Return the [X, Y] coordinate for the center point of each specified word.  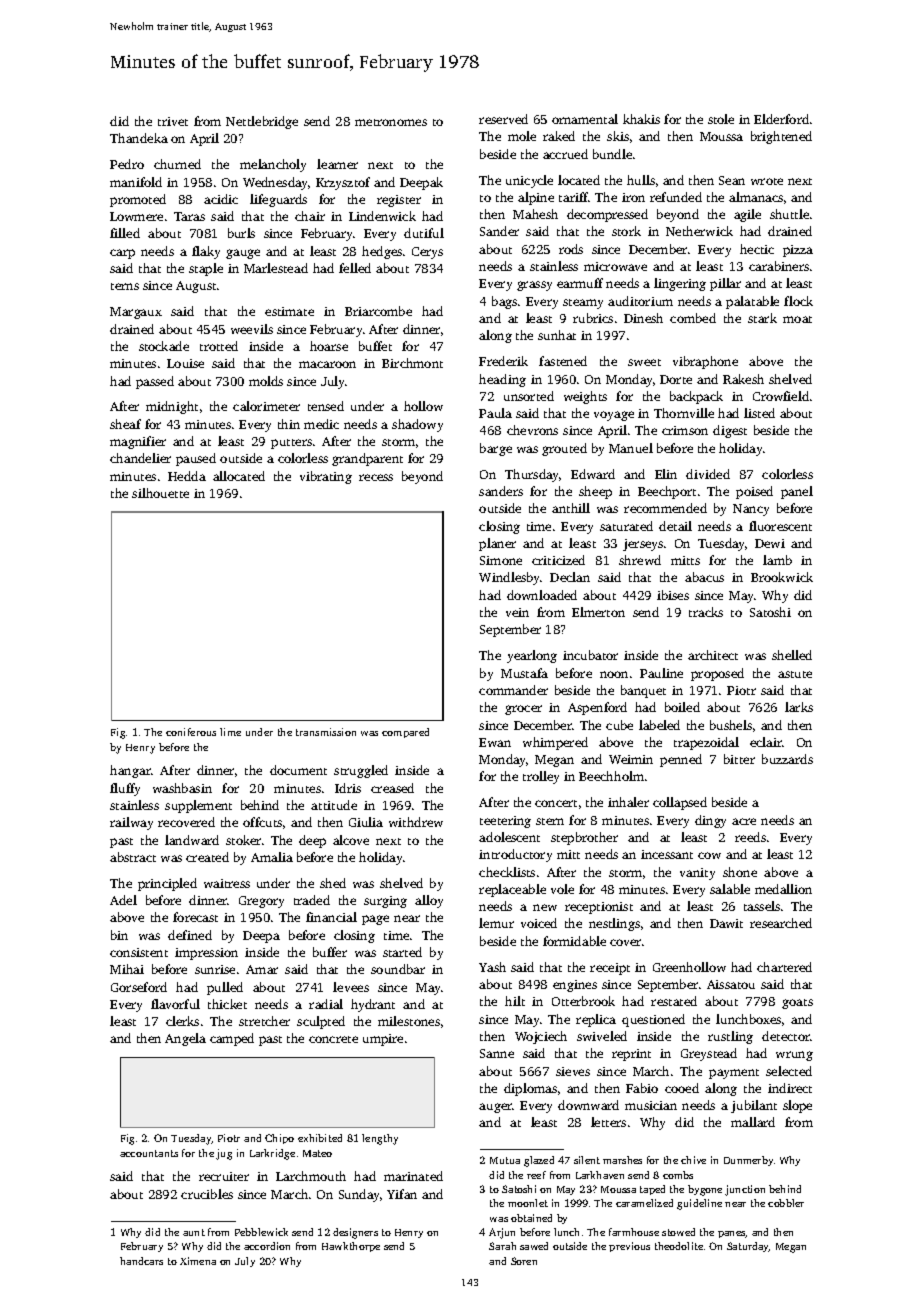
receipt [610, 969]
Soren [524, 1261]
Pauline [661, 673]
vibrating [326, 477]
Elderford [781, 119]
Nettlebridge [262, 122]
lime [230, 732]
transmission [326, 732]
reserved [503, 119]
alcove [351, 840]
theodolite [679, 1246]
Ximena [198, 1261]
